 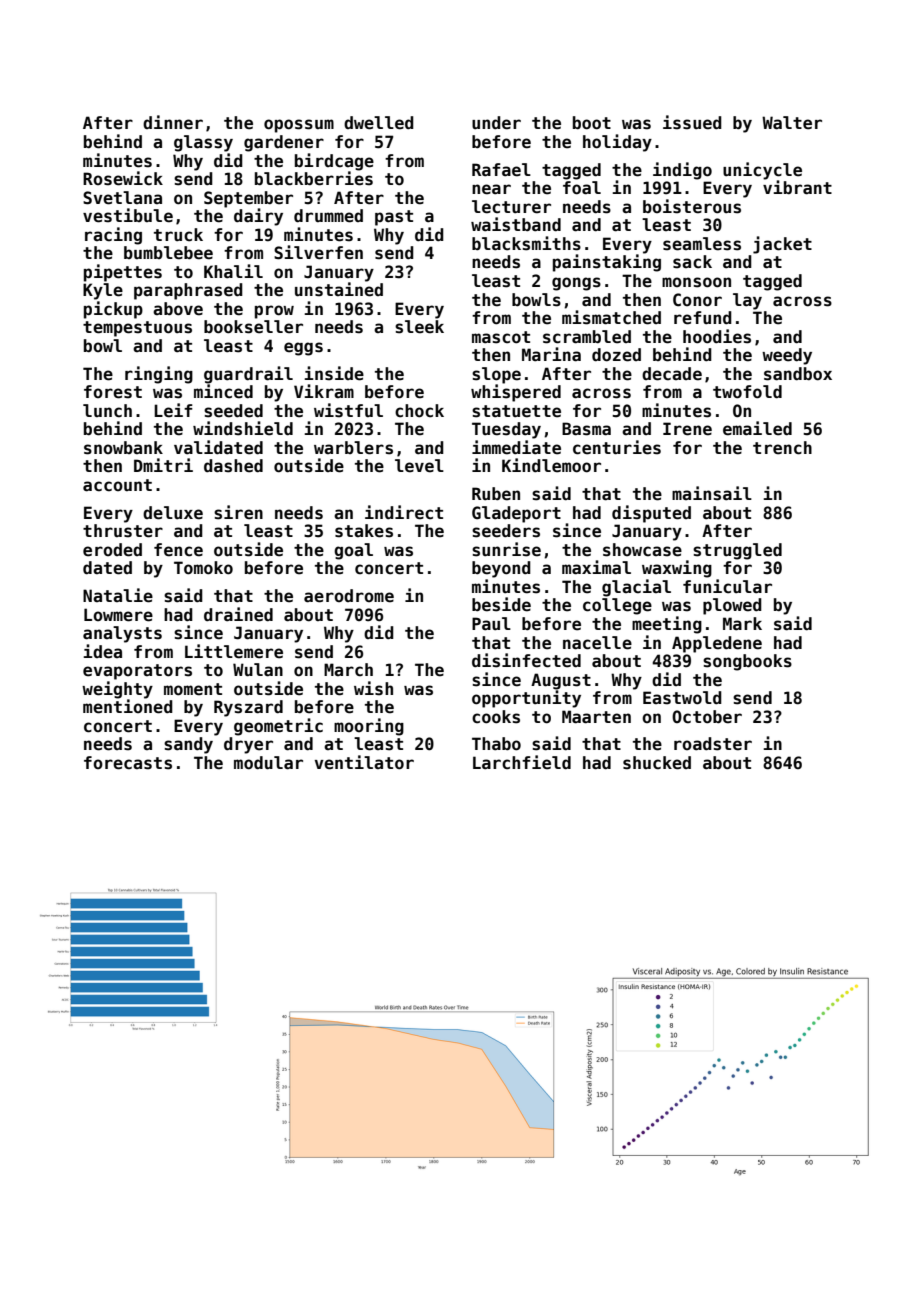 I want to click on bookseller, so click(x=253, y=327).
